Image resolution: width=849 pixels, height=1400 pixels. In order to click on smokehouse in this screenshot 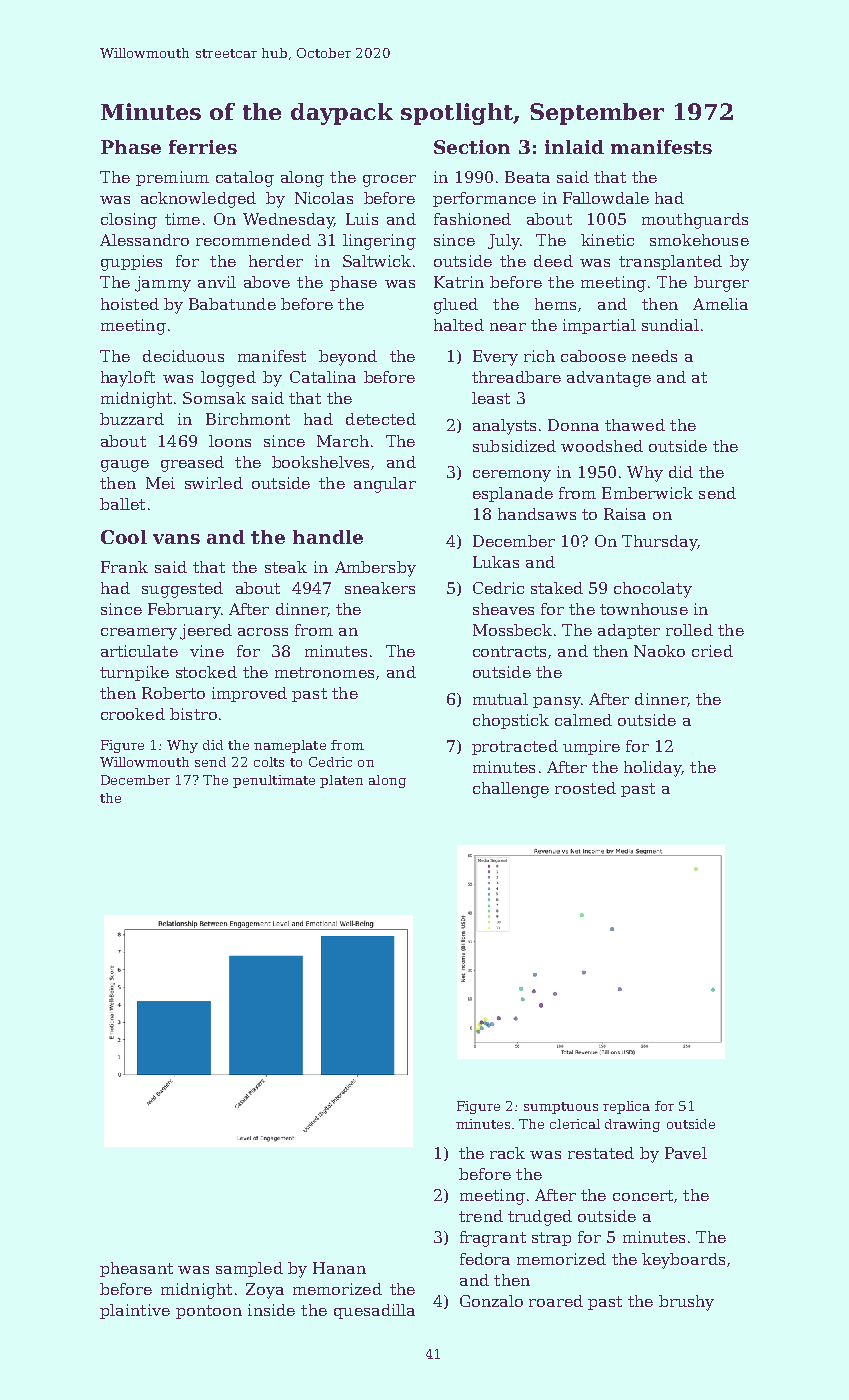, I will do `click(699, 240)`.
